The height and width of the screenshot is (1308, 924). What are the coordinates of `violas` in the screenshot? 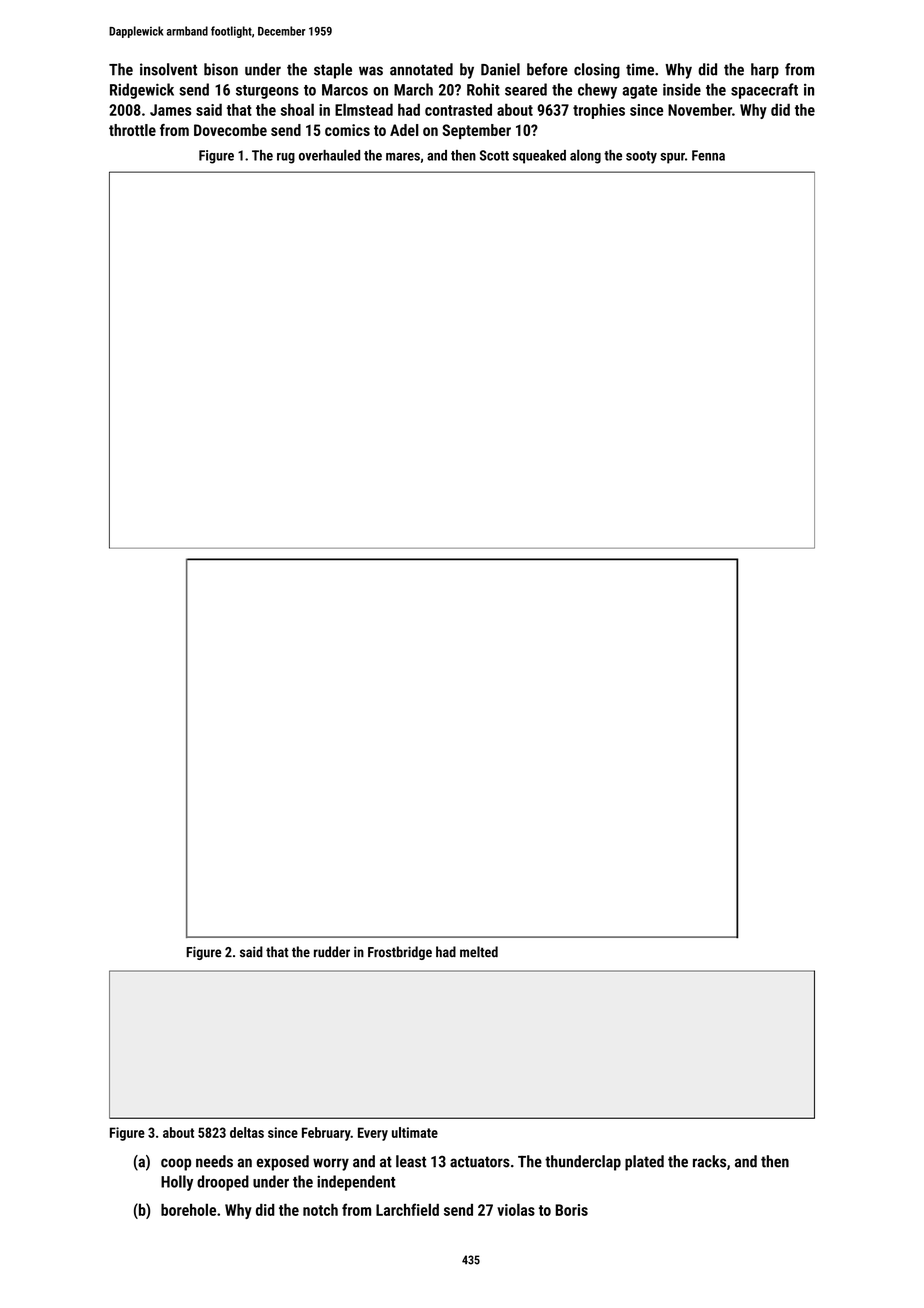 It's located at (516, 1209).
